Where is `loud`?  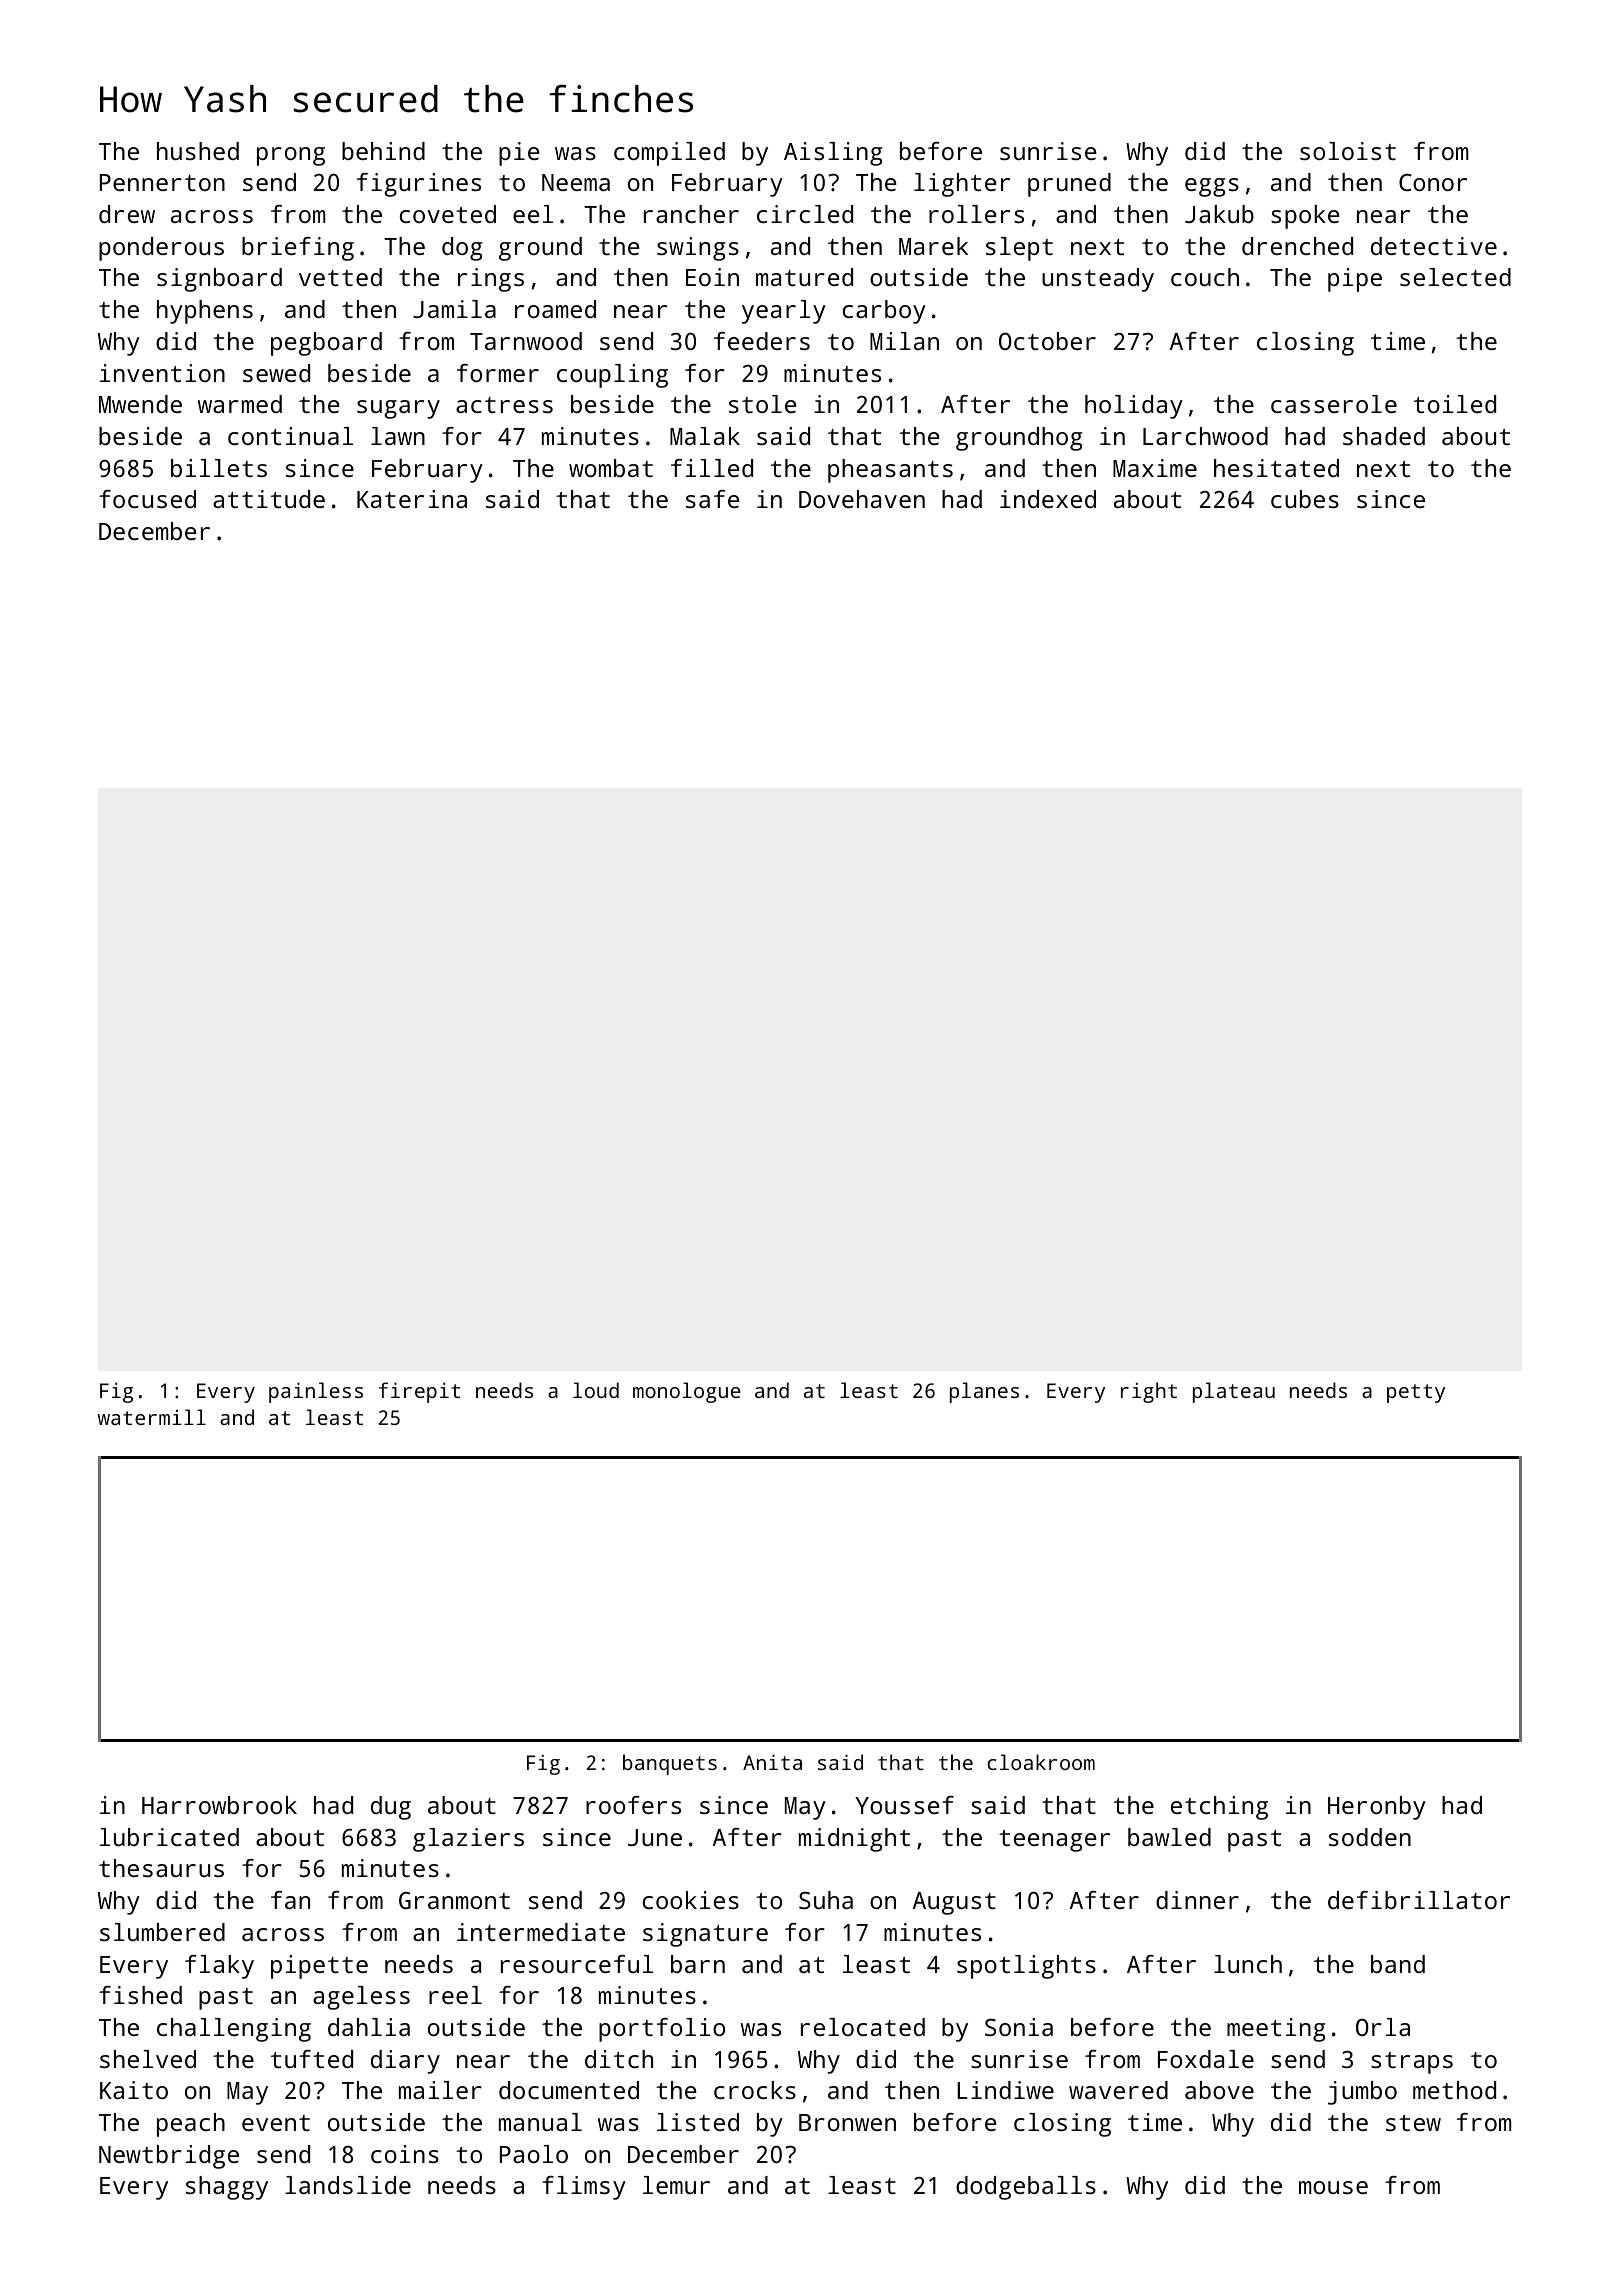
loud is located at coordinates (596, 1390).
